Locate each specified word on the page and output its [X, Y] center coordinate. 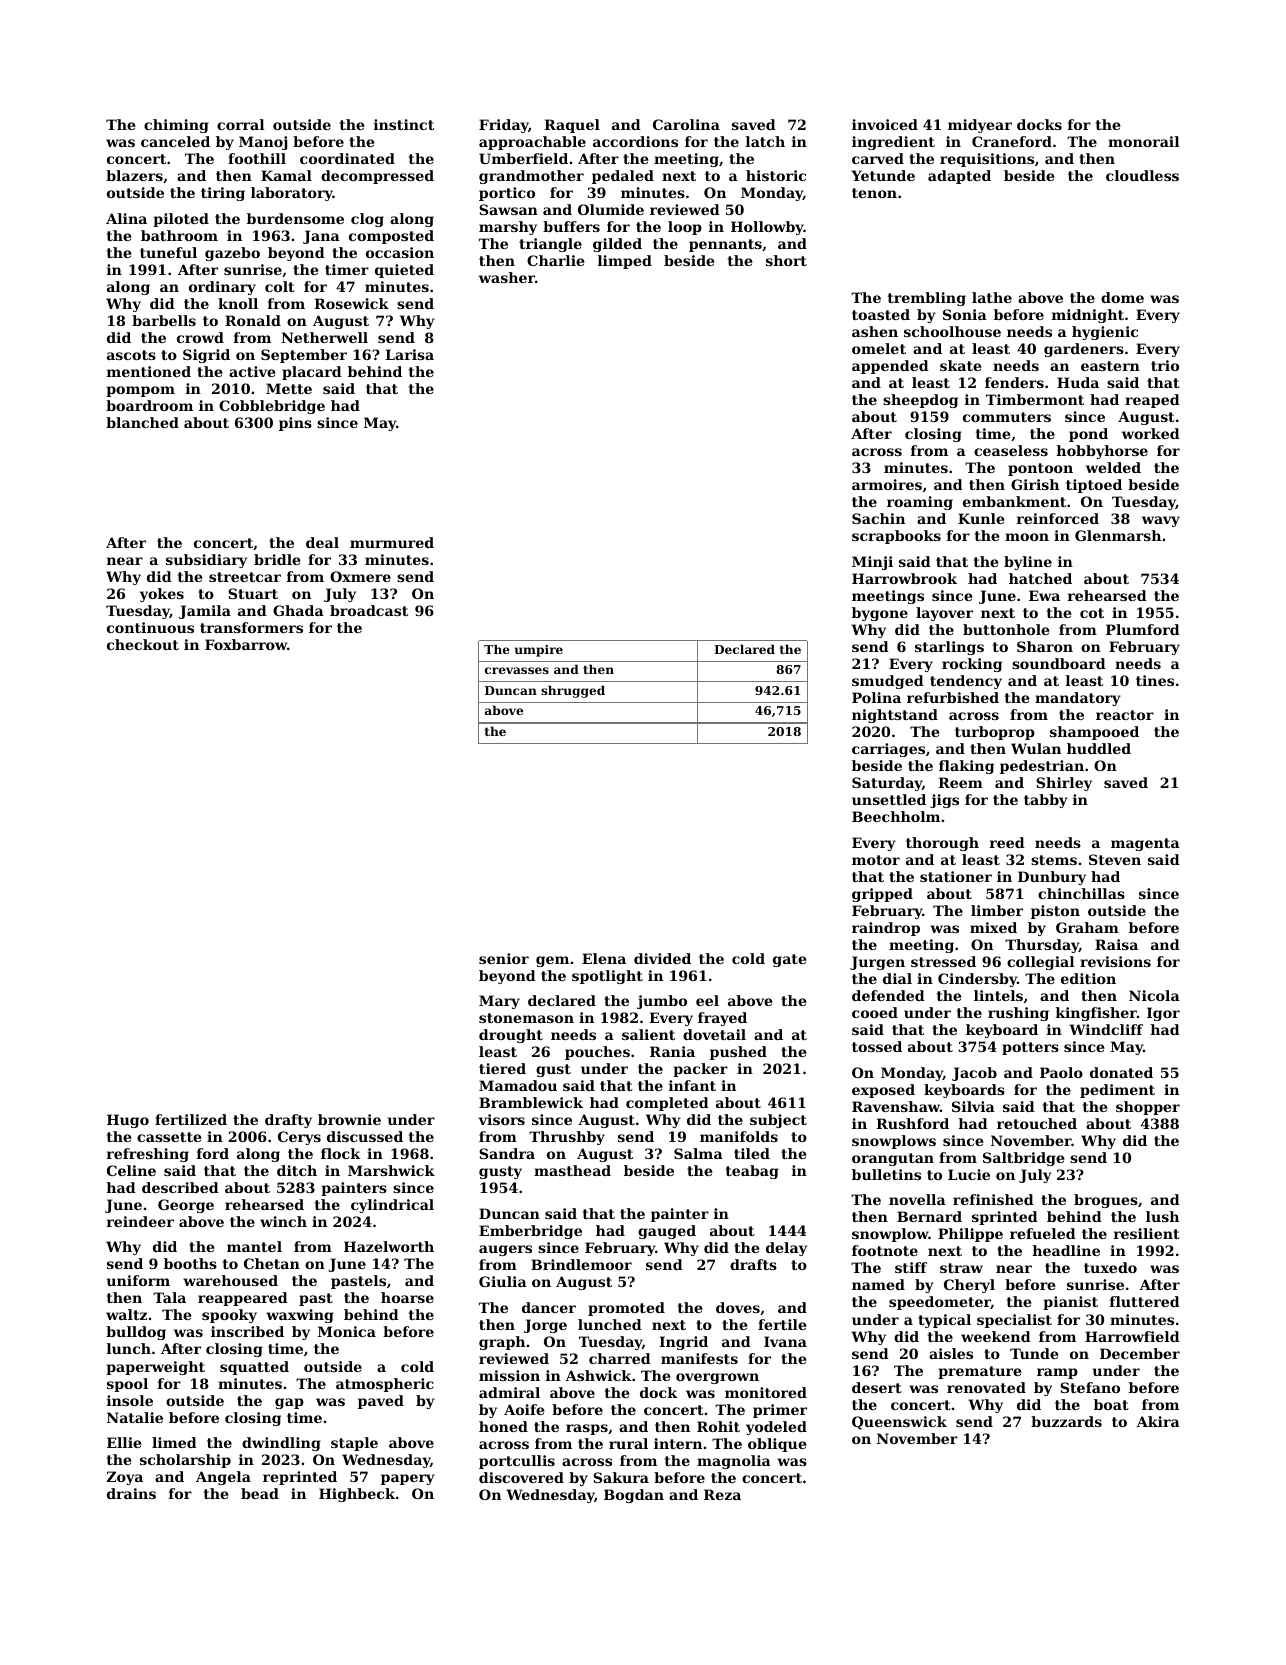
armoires [887, 484]
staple [354, 1444]
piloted [181, 220]
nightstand [895, 716]
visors [502, 1119]
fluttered [1145, 1301]
